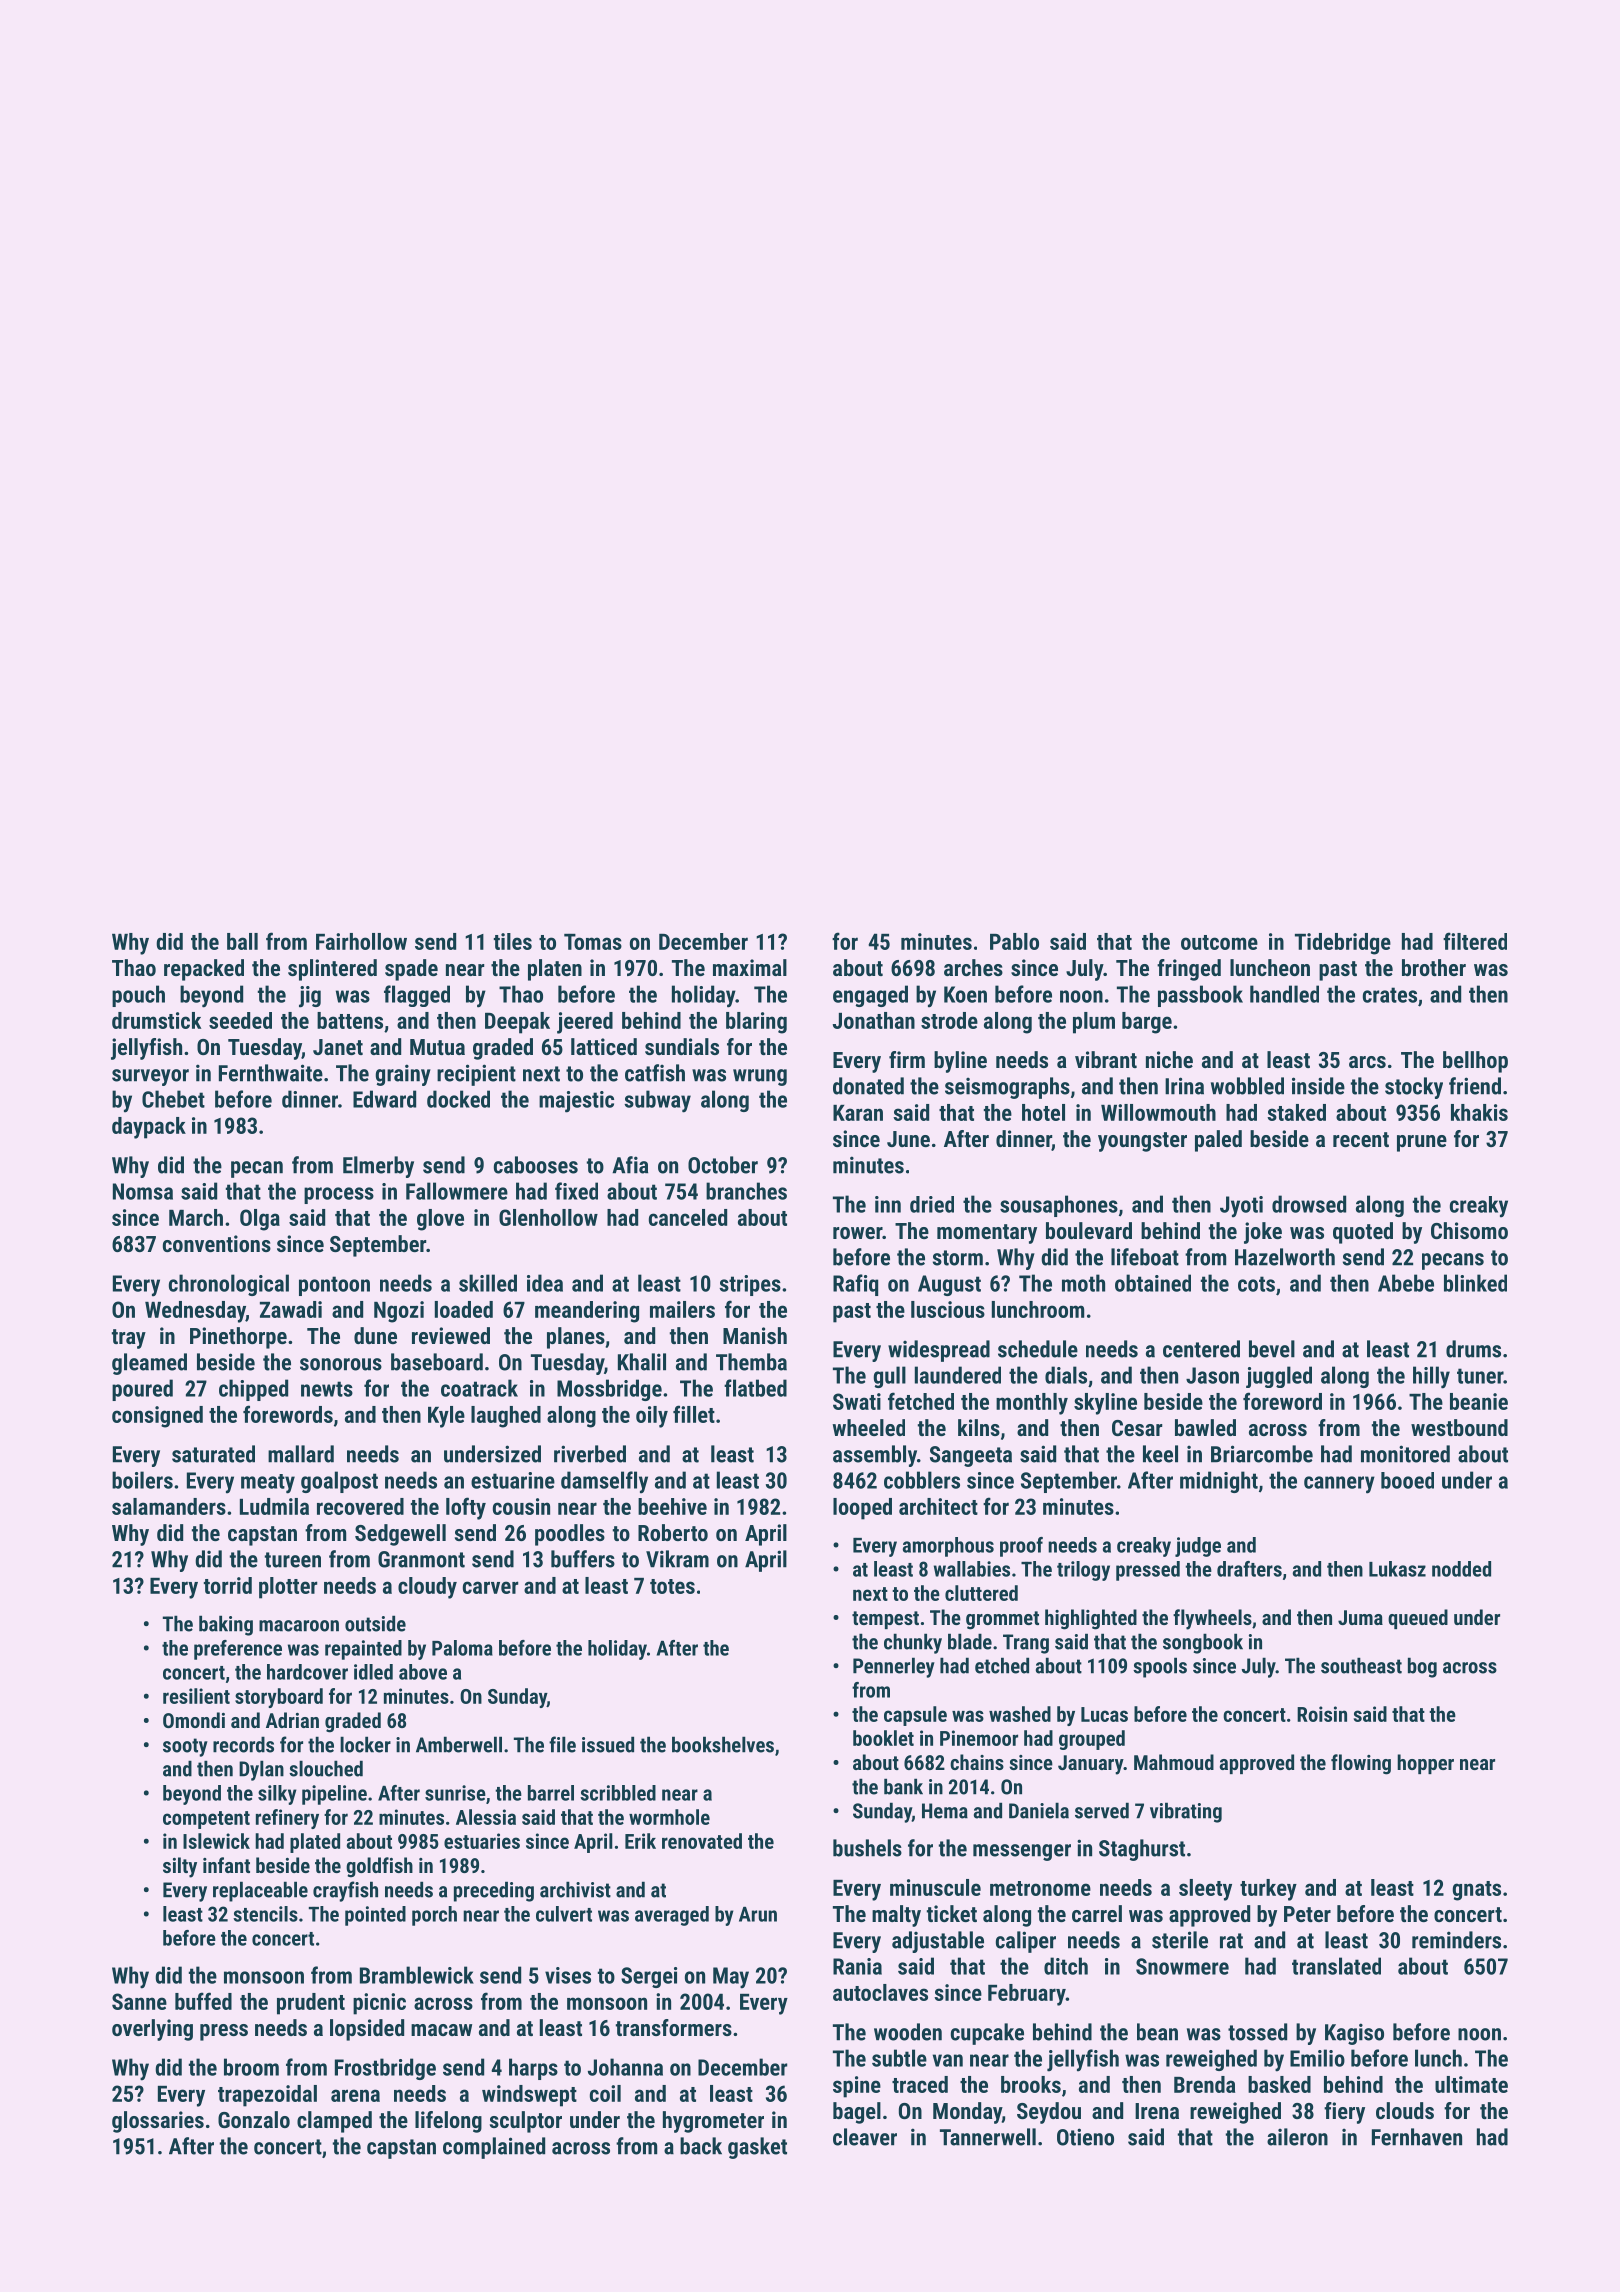 Image resolution: width=1620 pixels, height=2292 pixels. I want to click on flagged, so click(417, 996).
